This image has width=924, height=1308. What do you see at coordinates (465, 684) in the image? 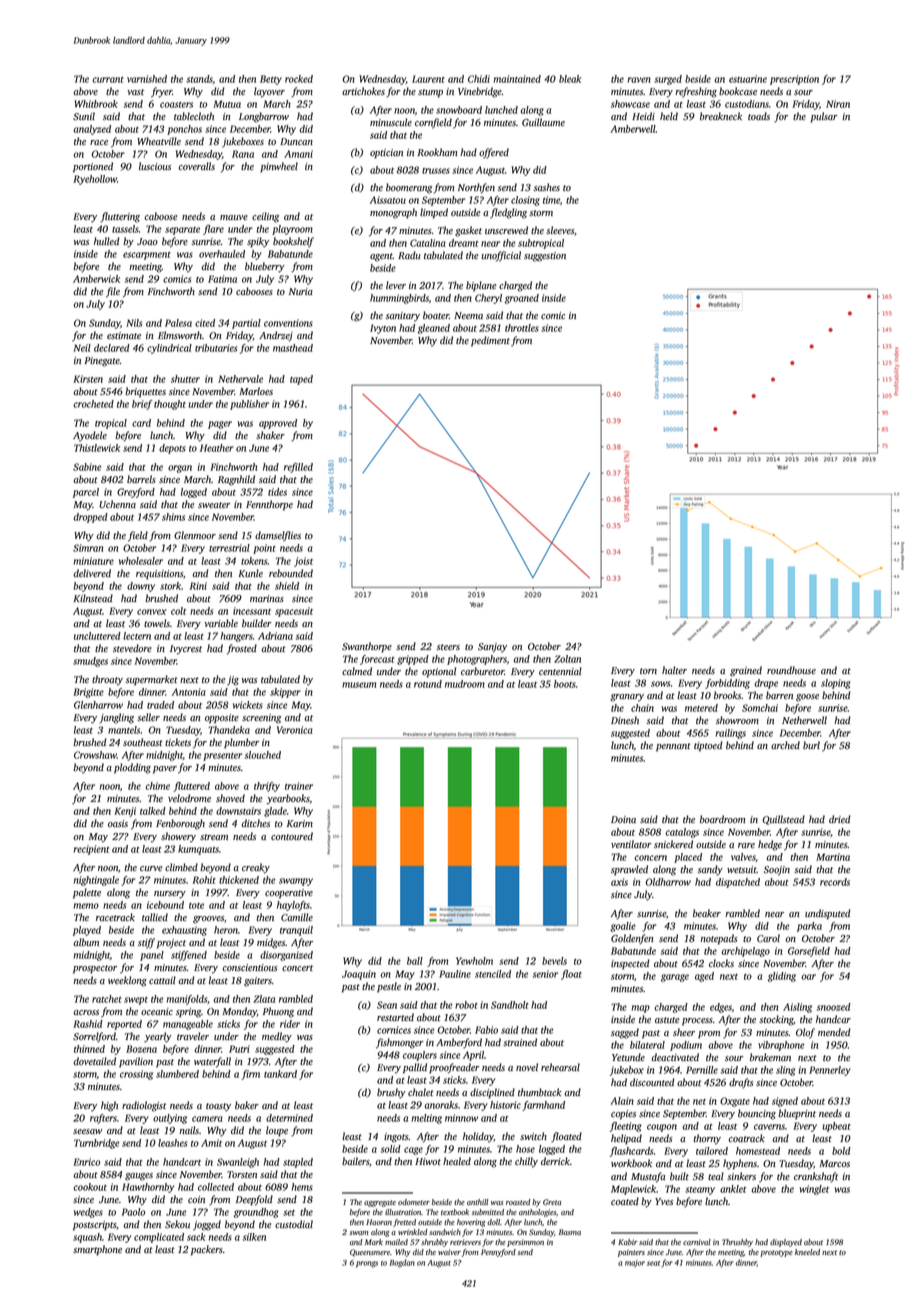
I see `mudroom` at bounding box center [465, 684].
